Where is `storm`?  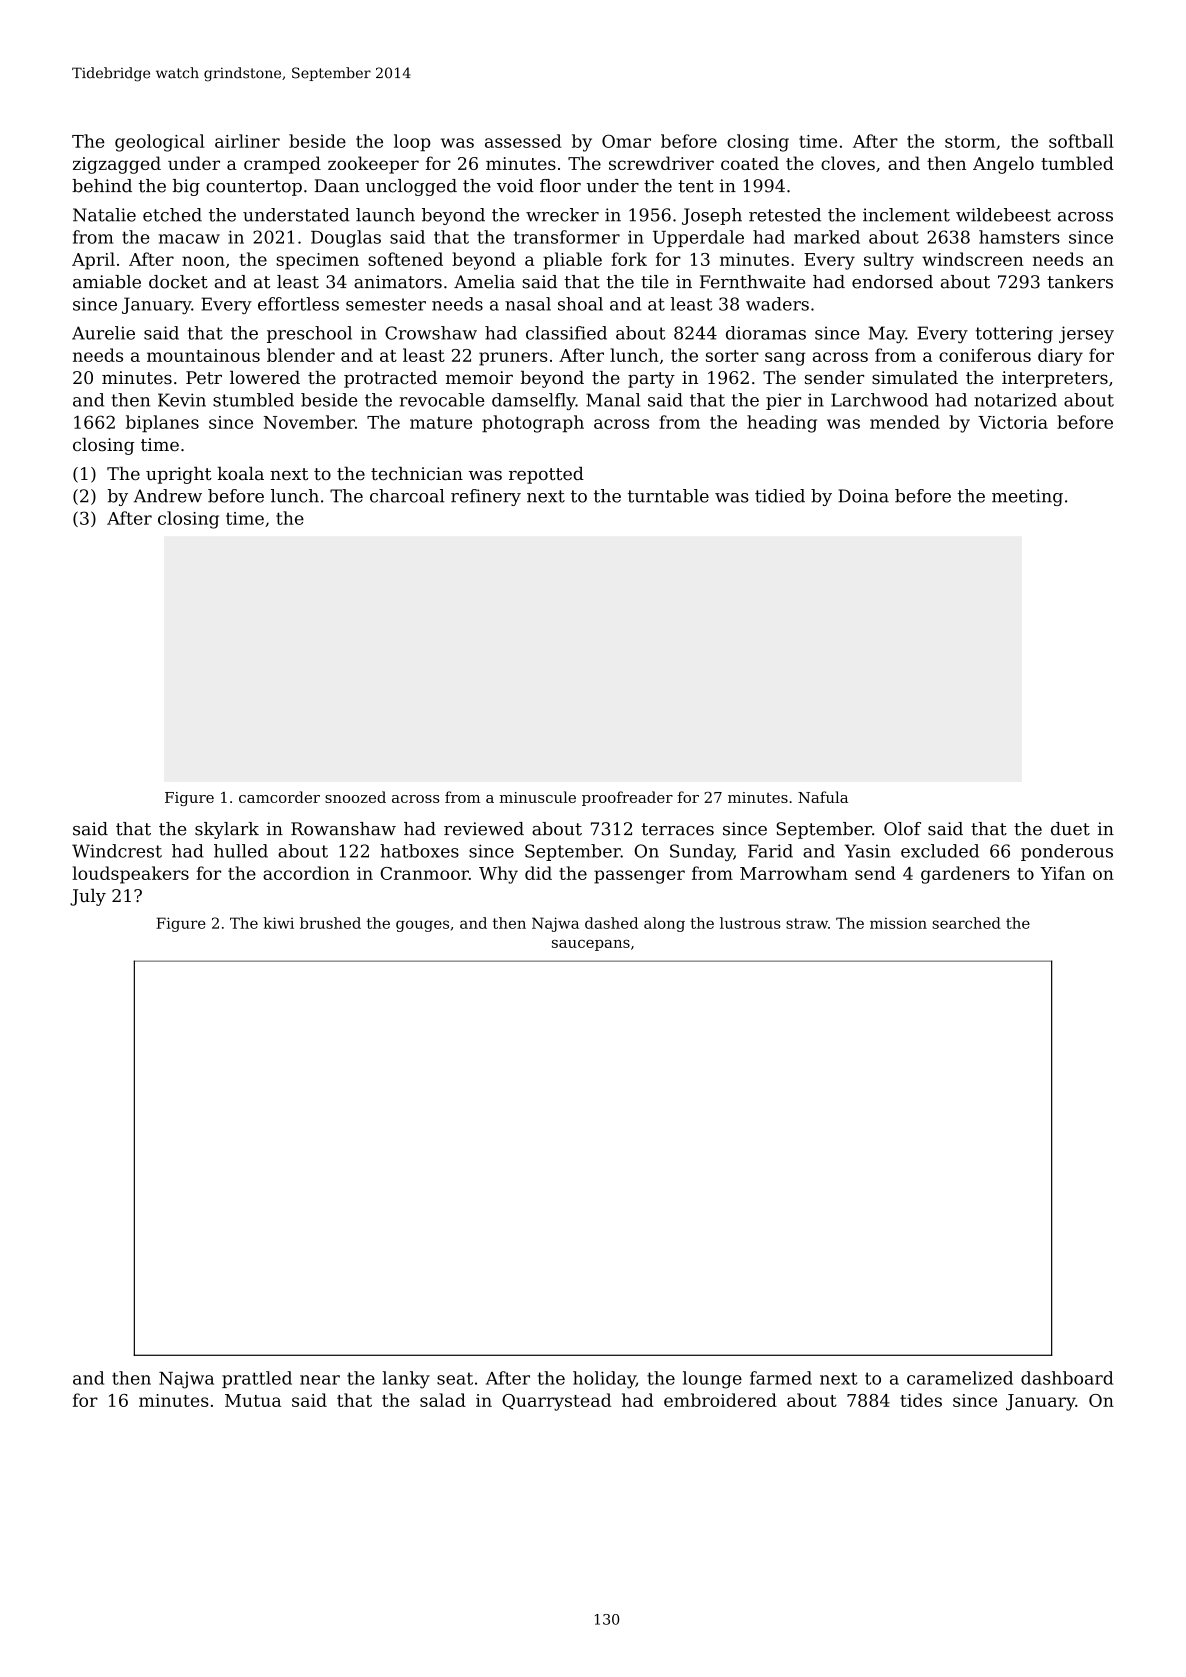
storm is located at coordinates (970, 142).
